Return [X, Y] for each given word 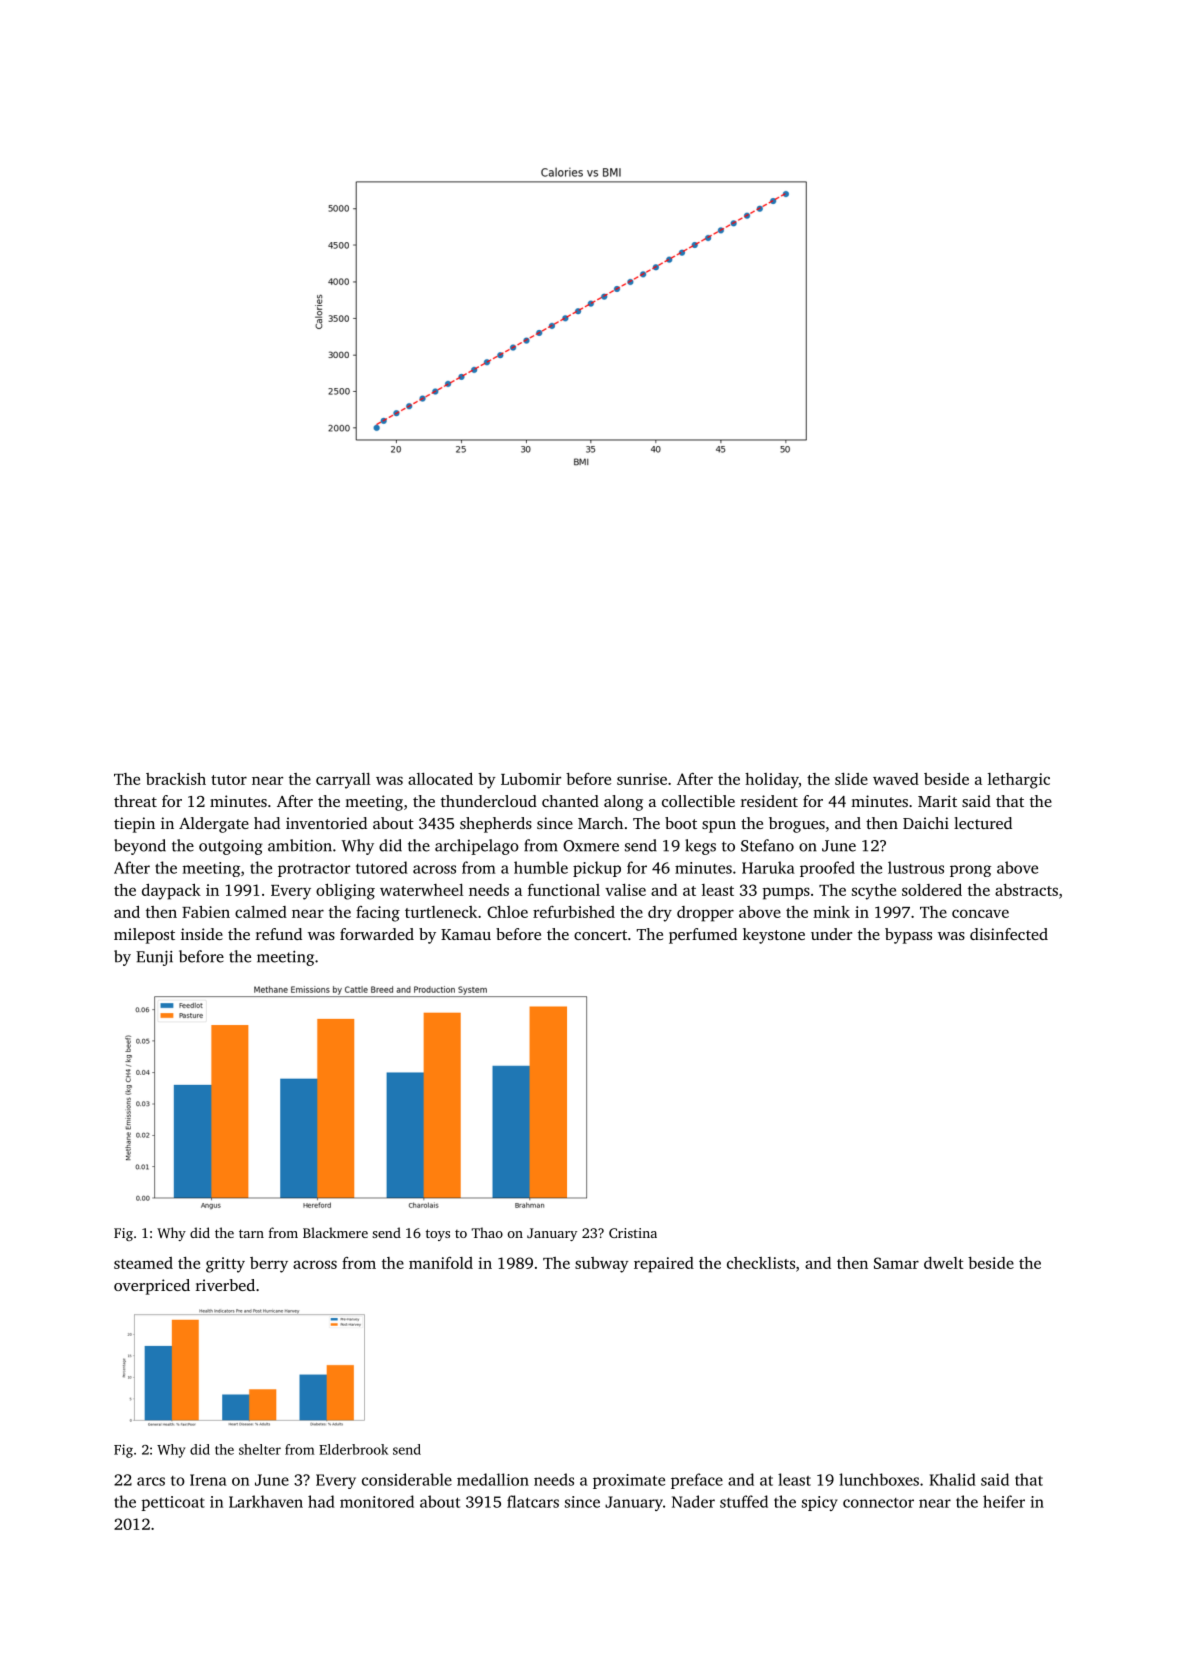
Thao [487, 1232]
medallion [493, 1479]
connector [878, 1503]
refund [279, 934]
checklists [761, 1263]
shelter [260, 1449]
